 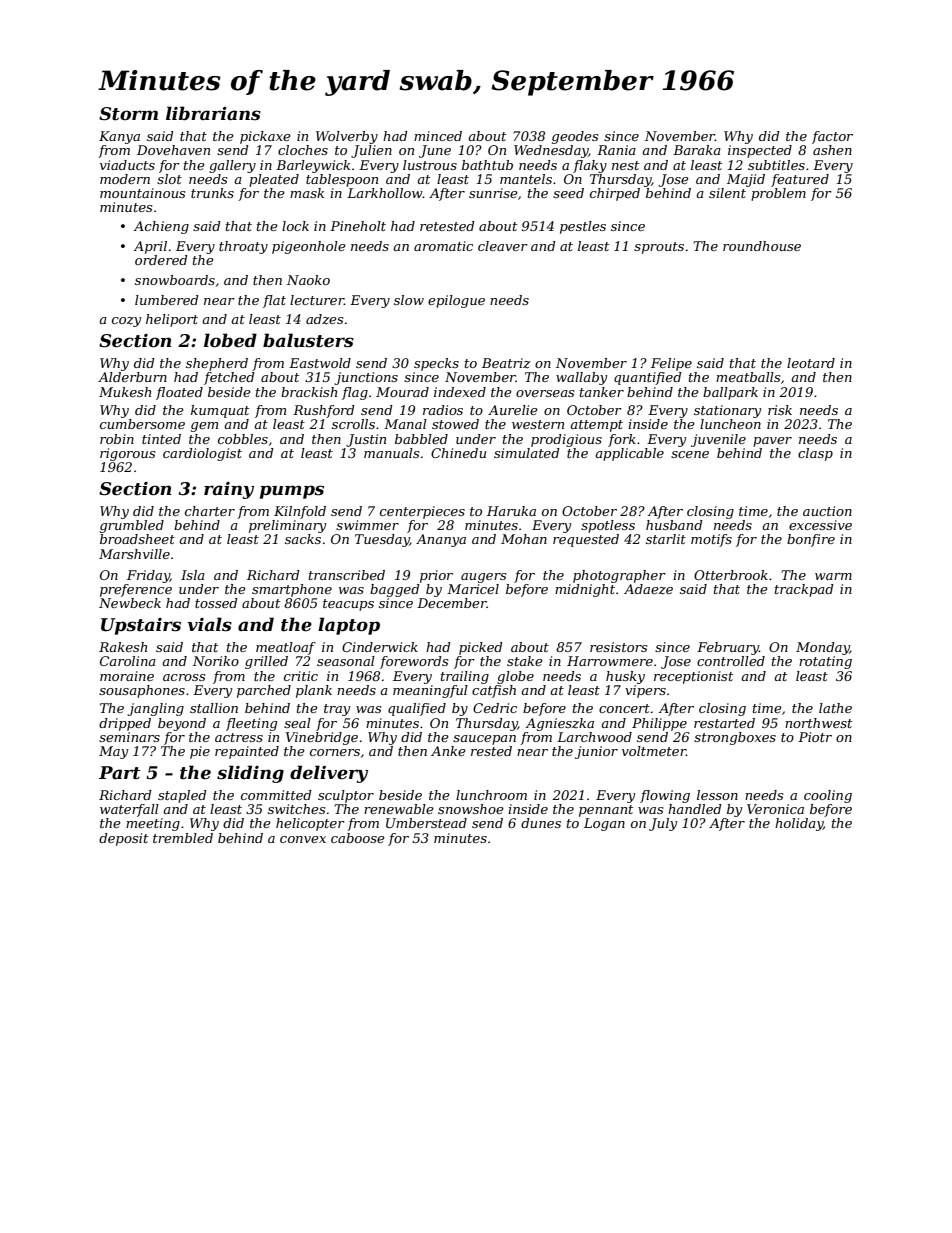 What do you see at coordinates (438, 136) in the image?
I see `minced` at bounding box center [438, 136].
